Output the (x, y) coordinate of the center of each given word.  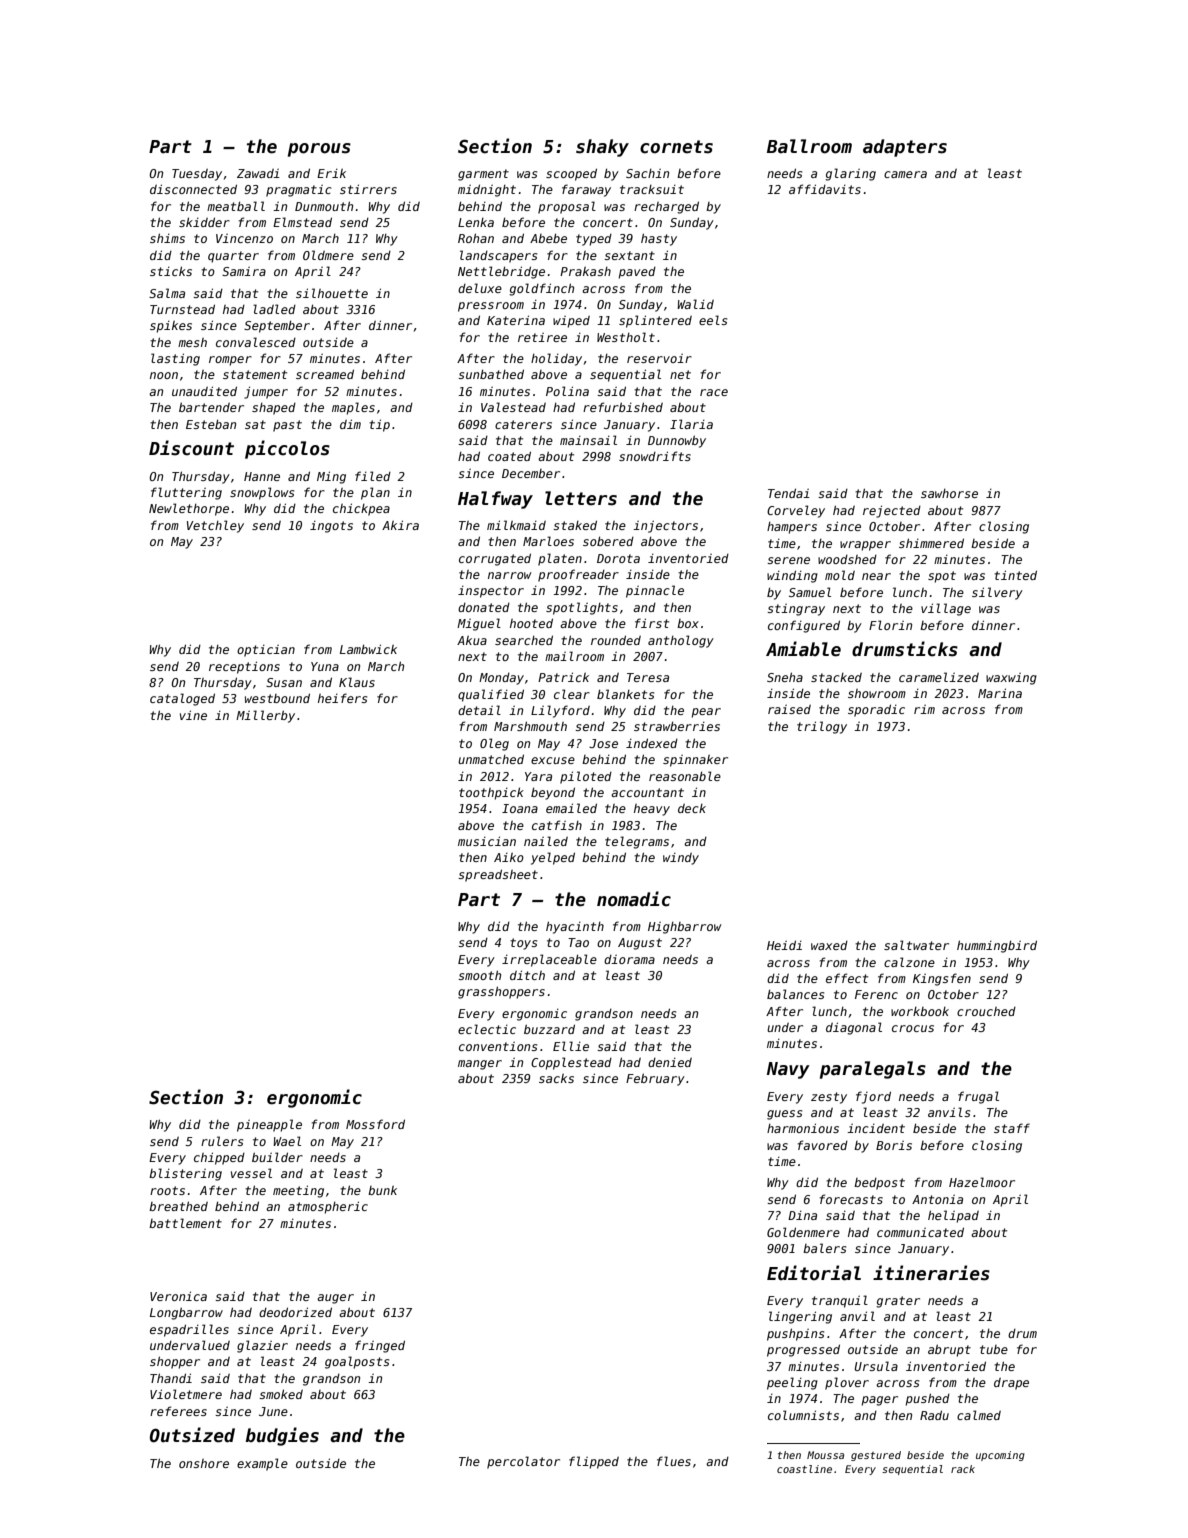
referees (178, 1411)
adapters (905, 148)
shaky (602, 148)
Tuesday (197, 175)
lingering (800, 1317)
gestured (876, 1456)
